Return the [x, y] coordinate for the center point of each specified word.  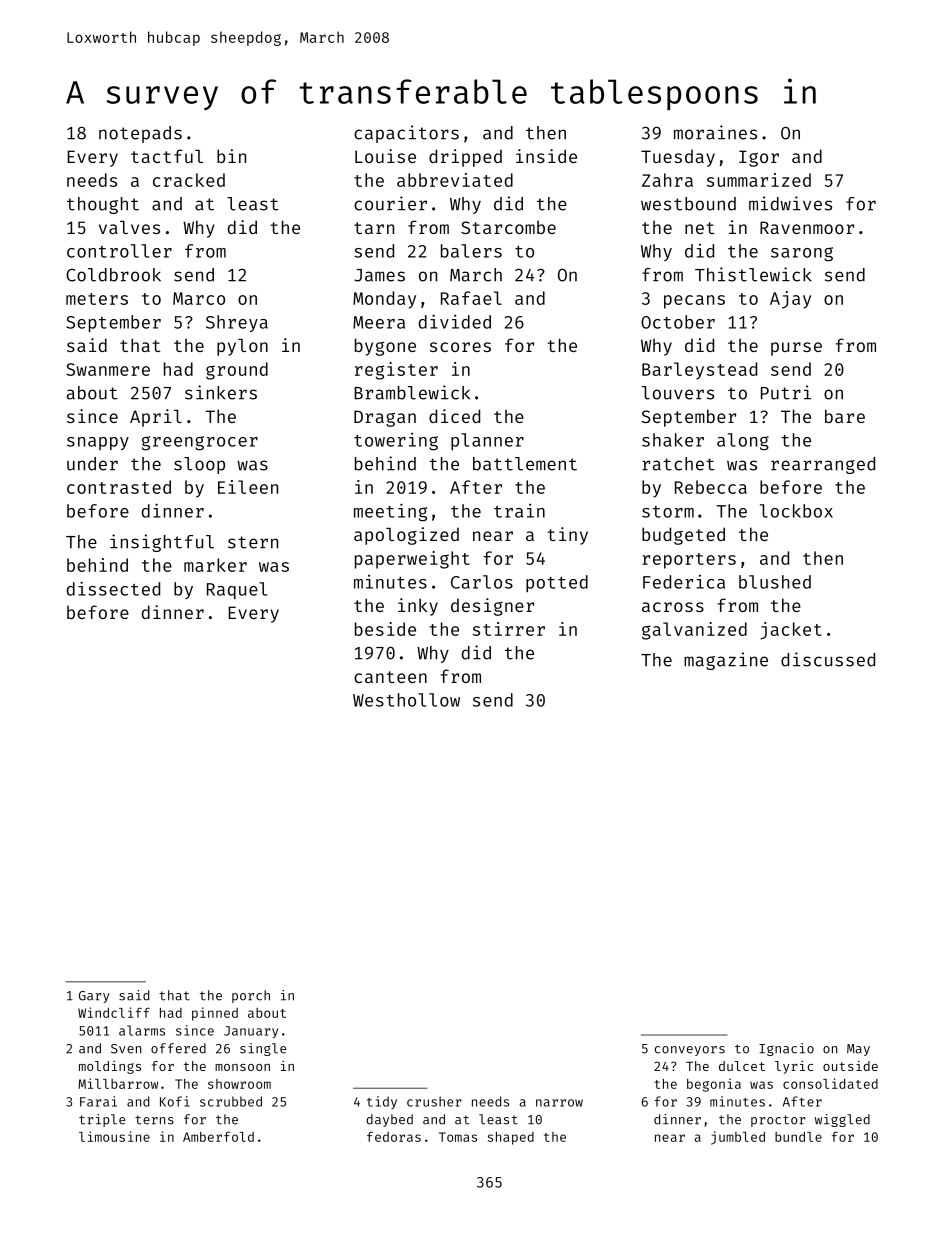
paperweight [412, 560]
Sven [126, 1049]
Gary [94, 997]
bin [231, 156]
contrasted [119, 487]
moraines [715, 132]
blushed [775, 582]
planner [487, 441]
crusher [434, 1101]
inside [546, 156]
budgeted [683, 536]
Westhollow [406, 700]
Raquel [237, 590]
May [858, 1050]
